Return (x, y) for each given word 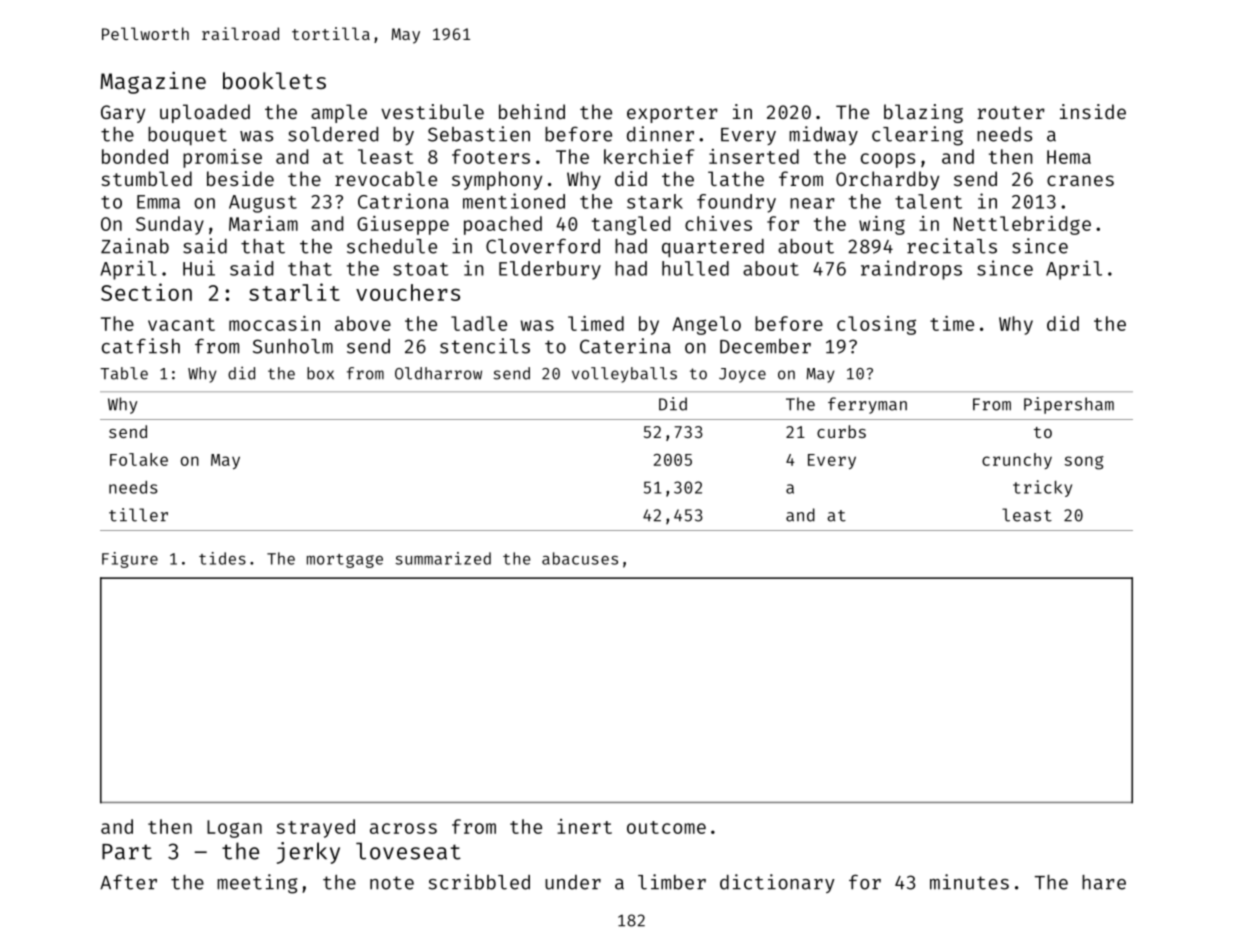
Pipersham (1069, 405)
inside (1093, 111)
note (392, 883)
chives (718, 223)
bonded (135, 156)
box (320, 373)
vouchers (408, 292)
